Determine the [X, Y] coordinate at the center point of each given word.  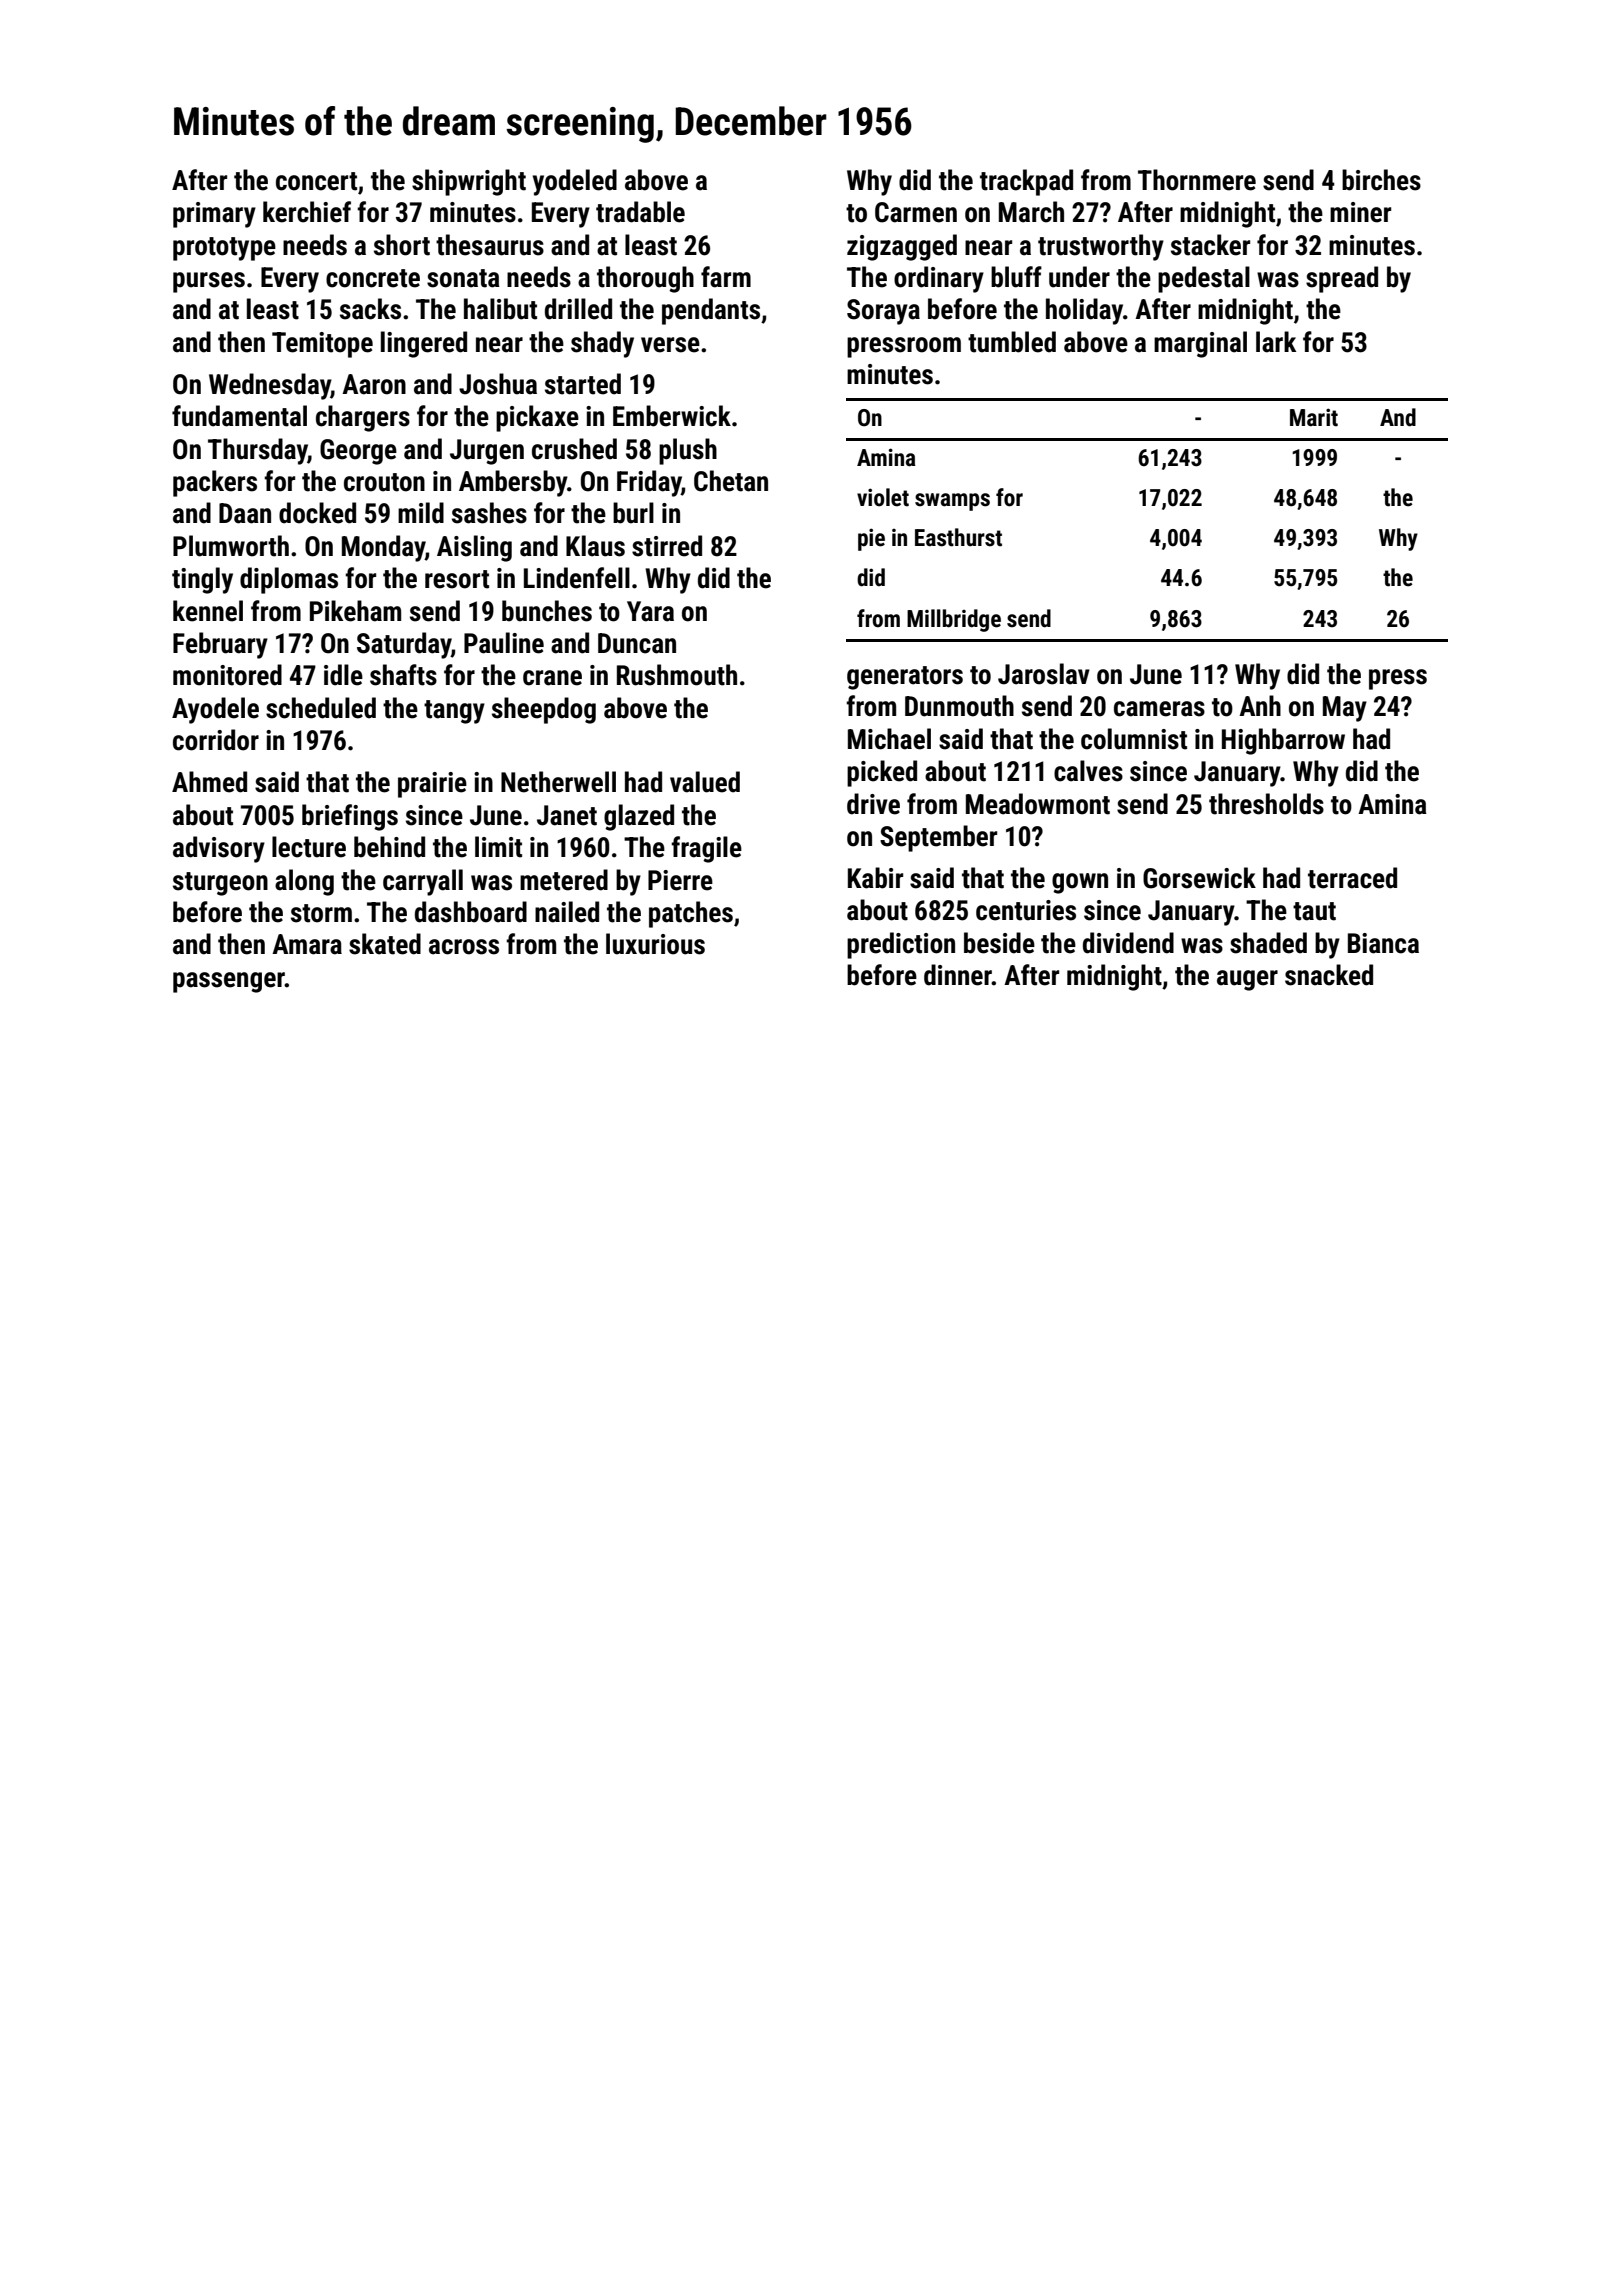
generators [905, 678]
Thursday [258, 451]
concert [316, 181]
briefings [350, 817]
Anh [1260, 705]
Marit [1314, 417]
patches [691, 914]
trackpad [1026, 182]
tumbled [1012, 342]
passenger [229, 982]
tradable [640, 212]
